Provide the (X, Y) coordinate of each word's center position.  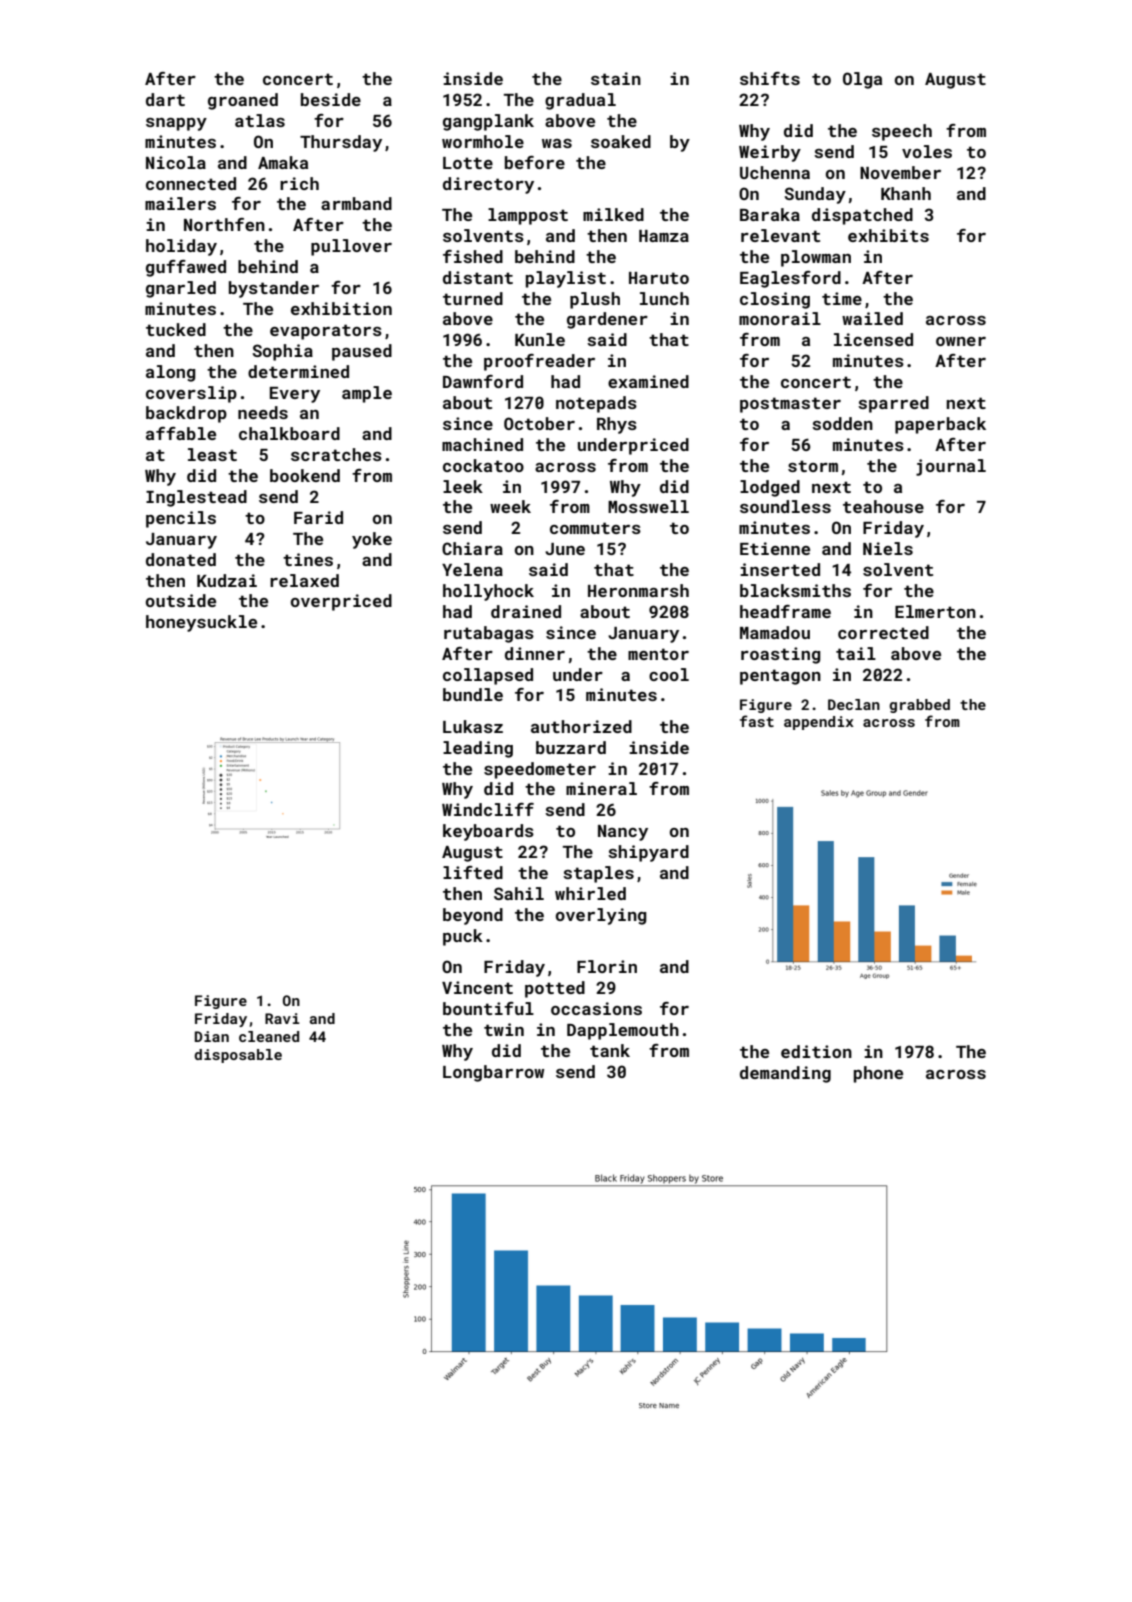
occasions (596, 1008)
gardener (607, 320)
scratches (336, 454)
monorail (780, 318)
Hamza (664, 236)
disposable (238, 1056)
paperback (940, 425)
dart (165, 99)
